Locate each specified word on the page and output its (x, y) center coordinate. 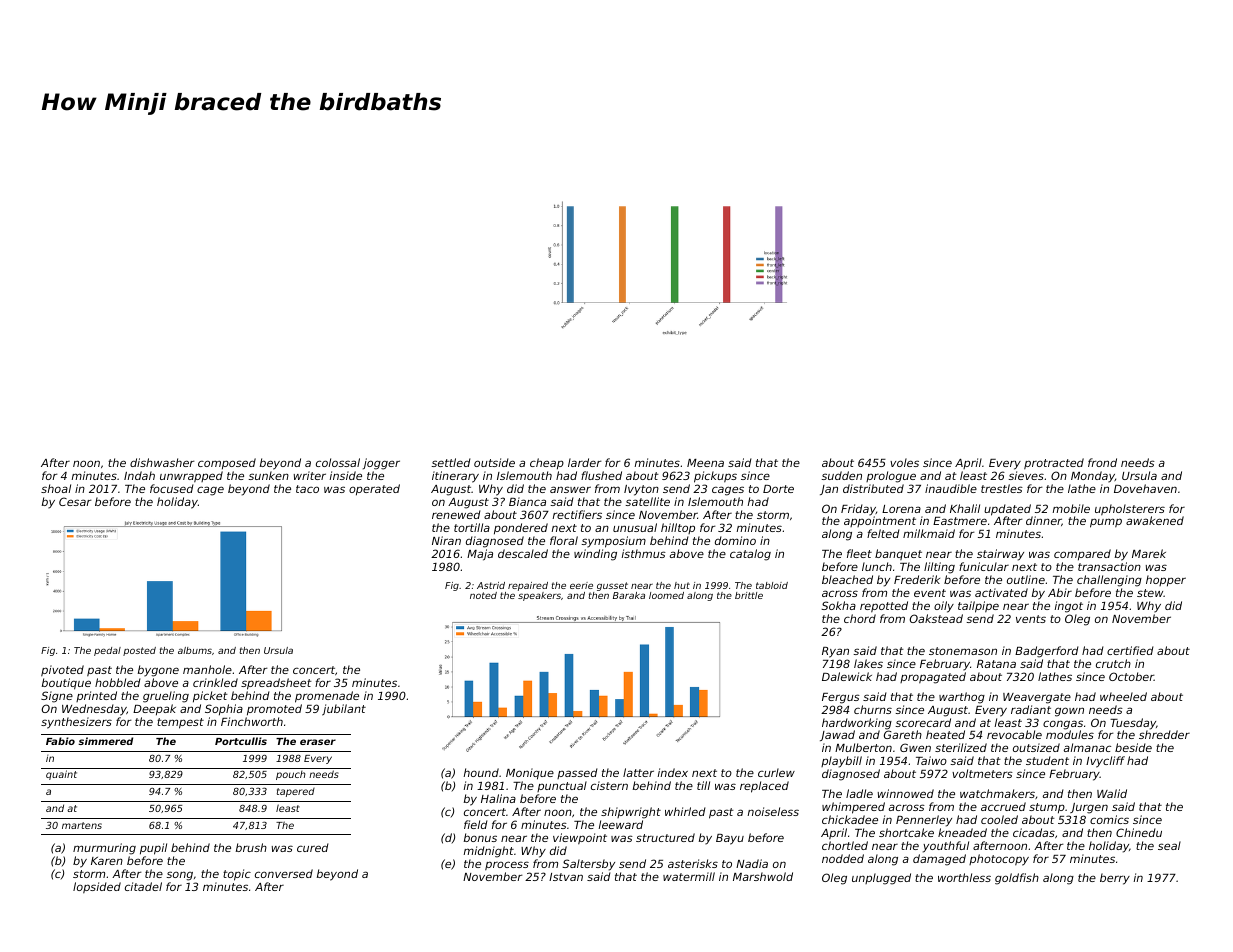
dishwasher (162, 462)
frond (1102, 462)
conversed (284, 873)
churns (873, 709)
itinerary (455, 477)
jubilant (344, 710)
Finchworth (252, 721)
